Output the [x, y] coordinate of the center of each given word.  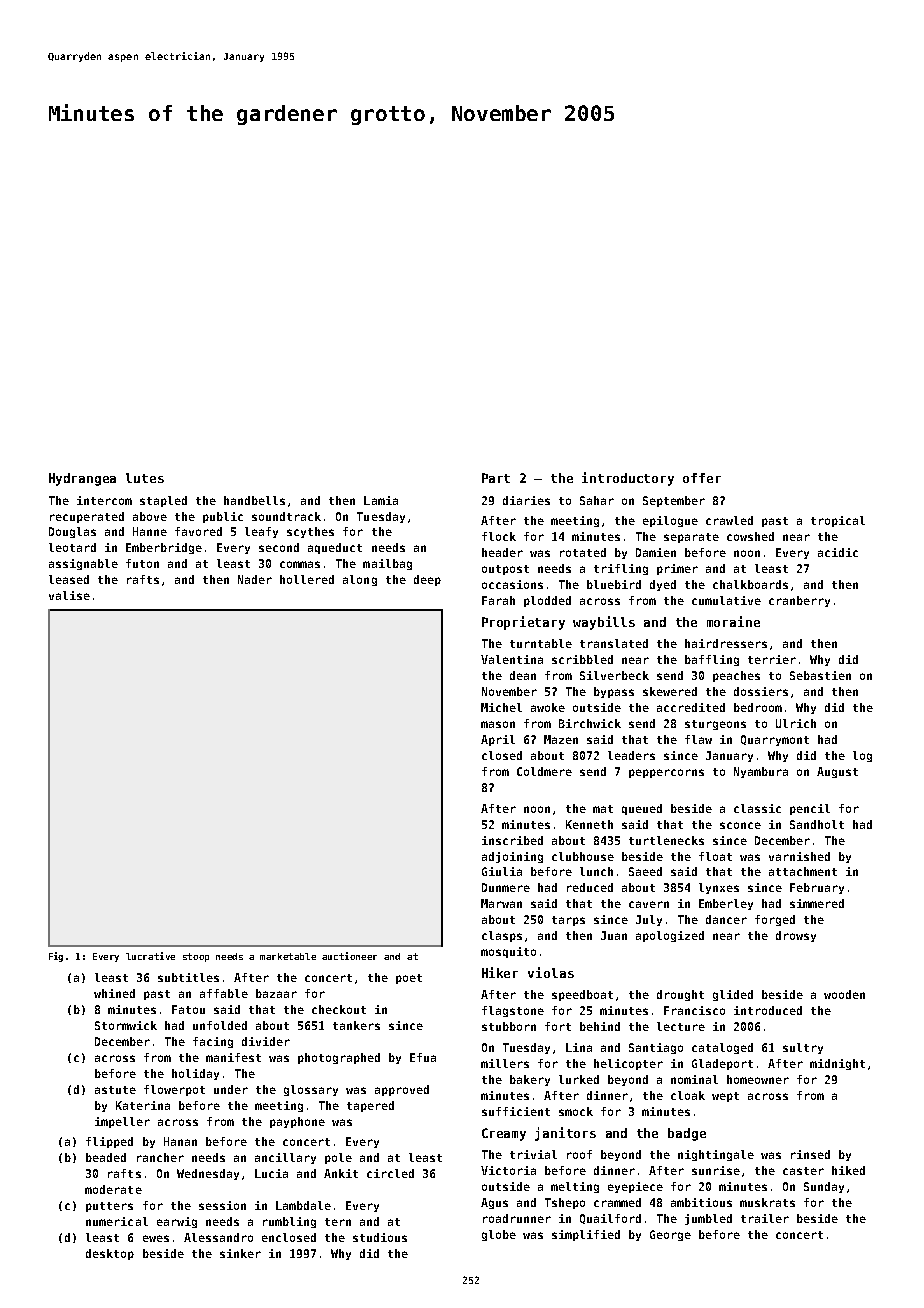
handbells [254, 500]
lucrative [150, 956]
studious [380, 1237]
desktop [110, 1254]
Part [496, 478]
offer [702, 478]
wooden [844, 994]
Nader [255, 579]
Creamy [504, 1134]
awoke [548, 707]
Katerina [143, 1105]
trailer [765, 1218]
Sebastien [820, 675]
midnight [837, 1064]
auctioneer [349, 956]
